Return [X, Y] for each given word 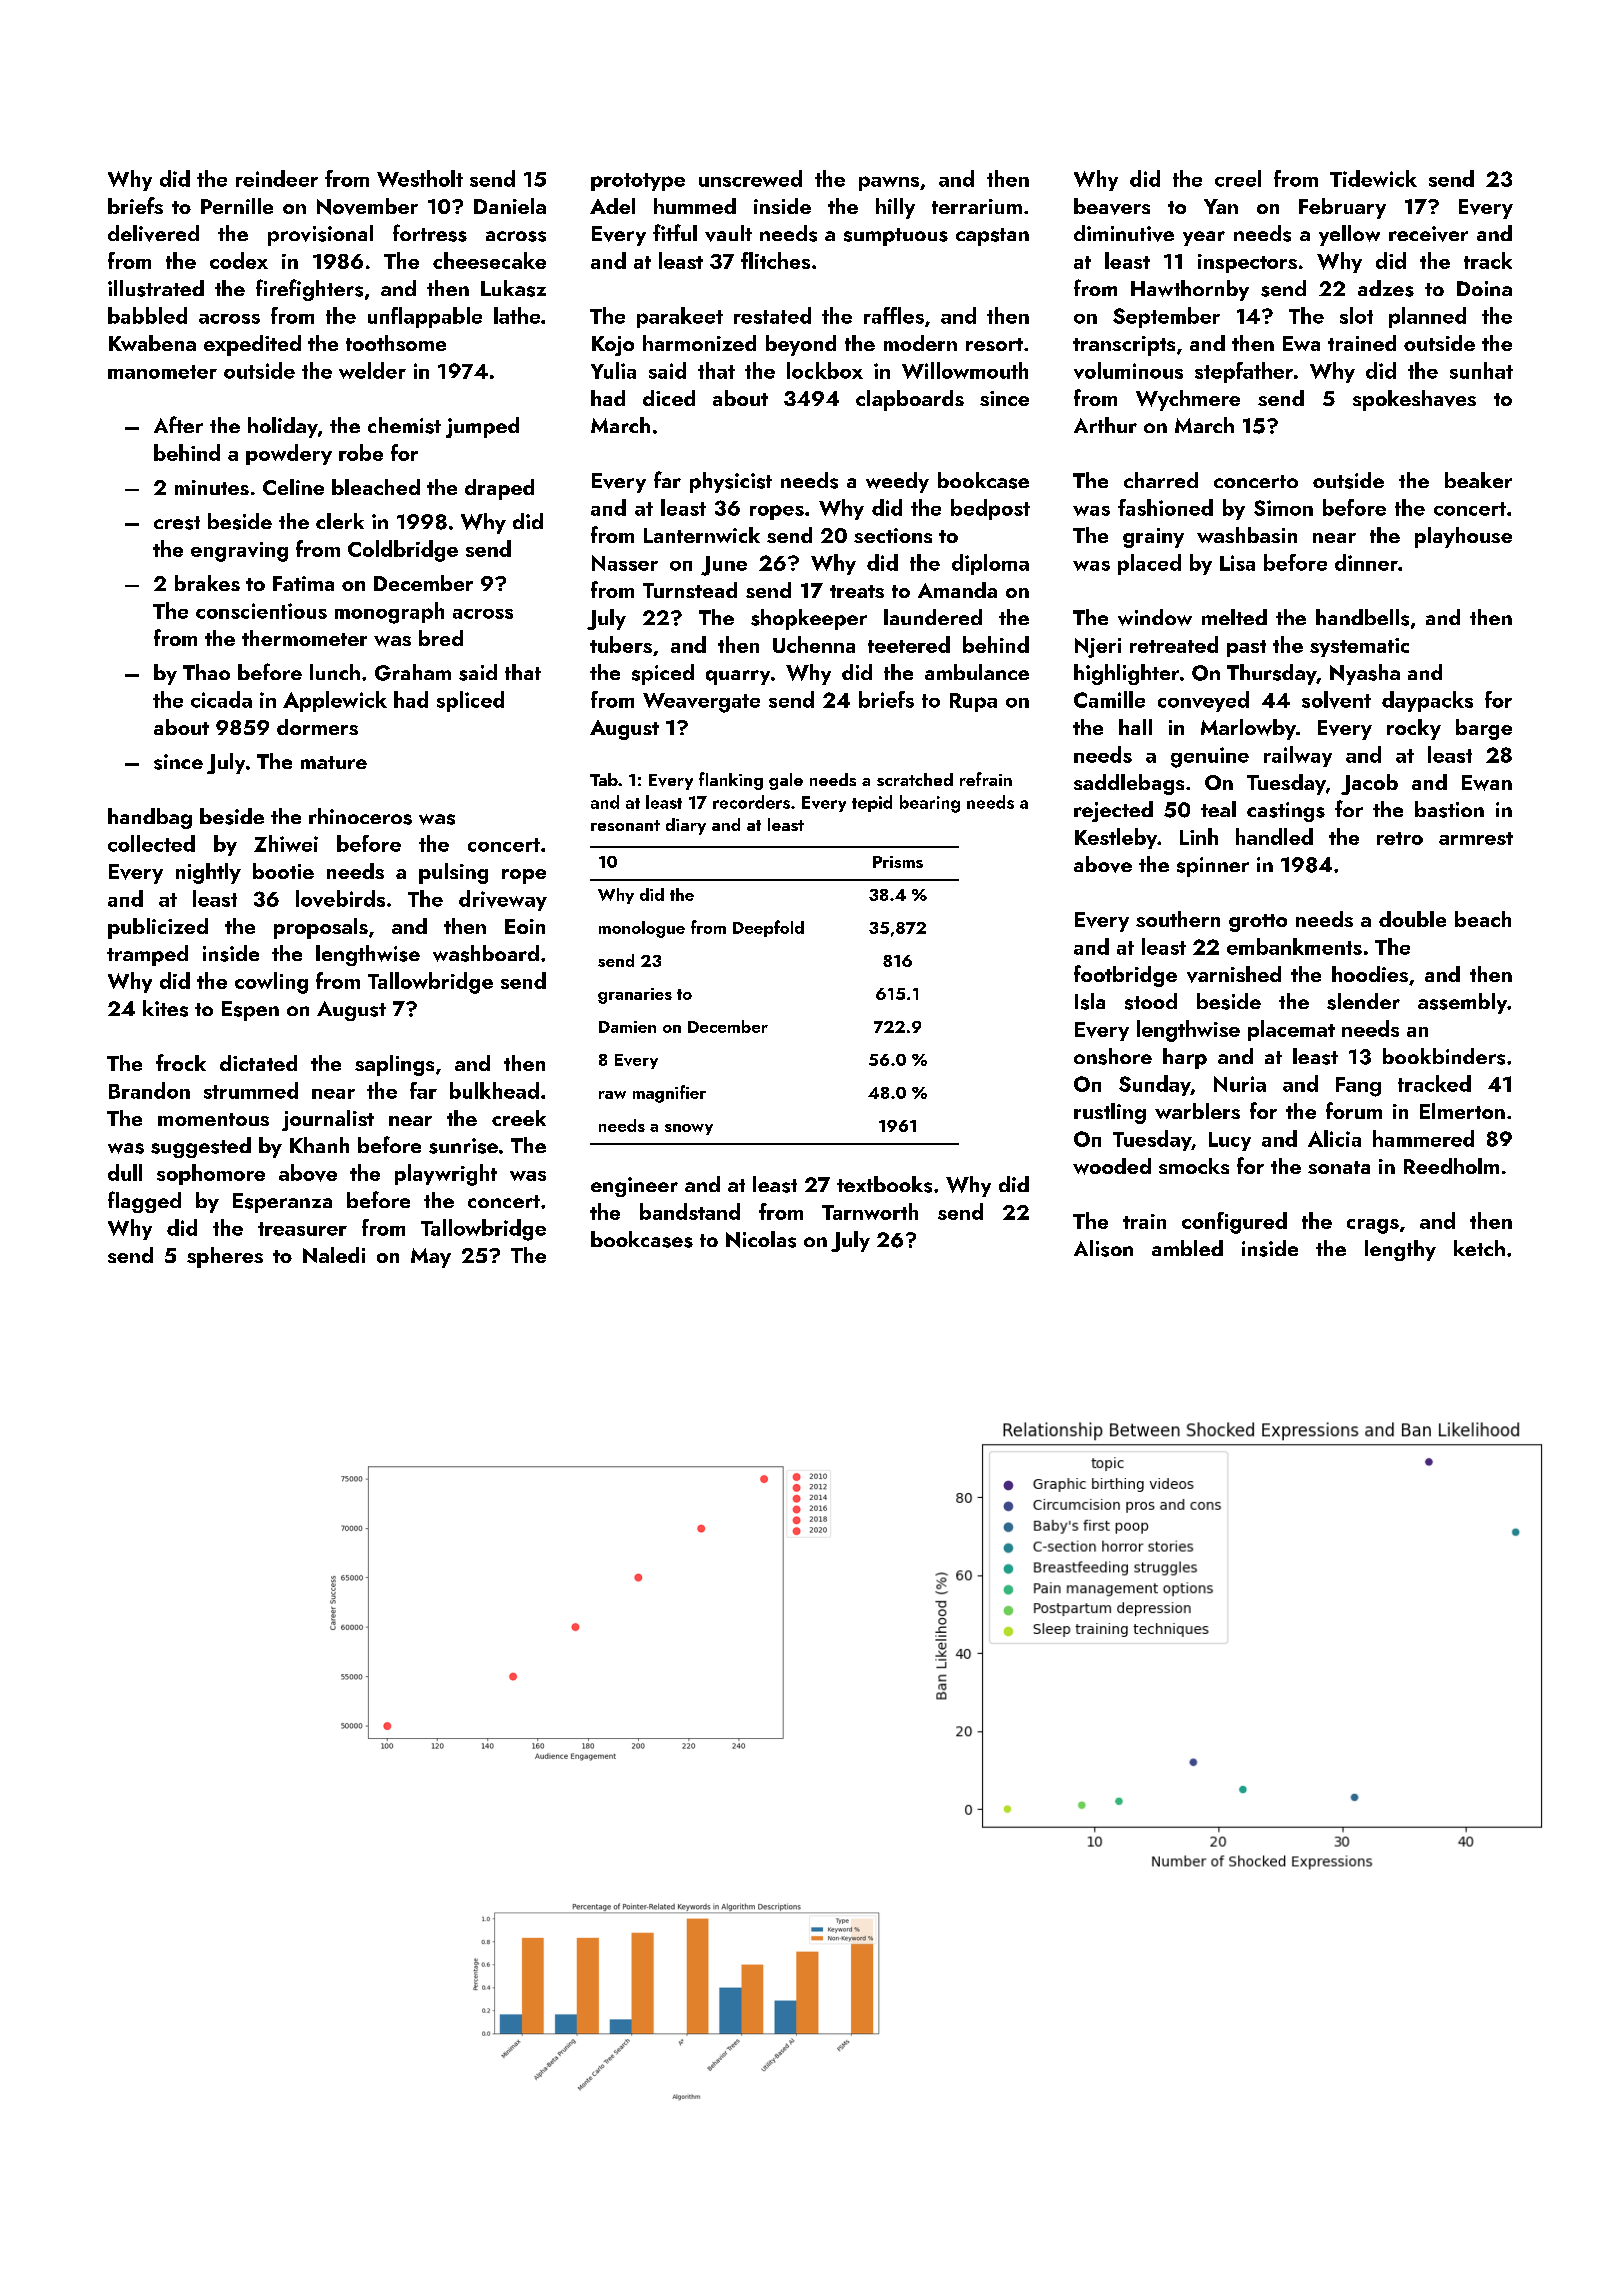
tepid [872, 803]
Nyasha [1365, 674]
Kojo [613, 346]
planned [1427, 317]
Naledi [334, 1255]
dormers [317, 727]
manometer [162, 372]
